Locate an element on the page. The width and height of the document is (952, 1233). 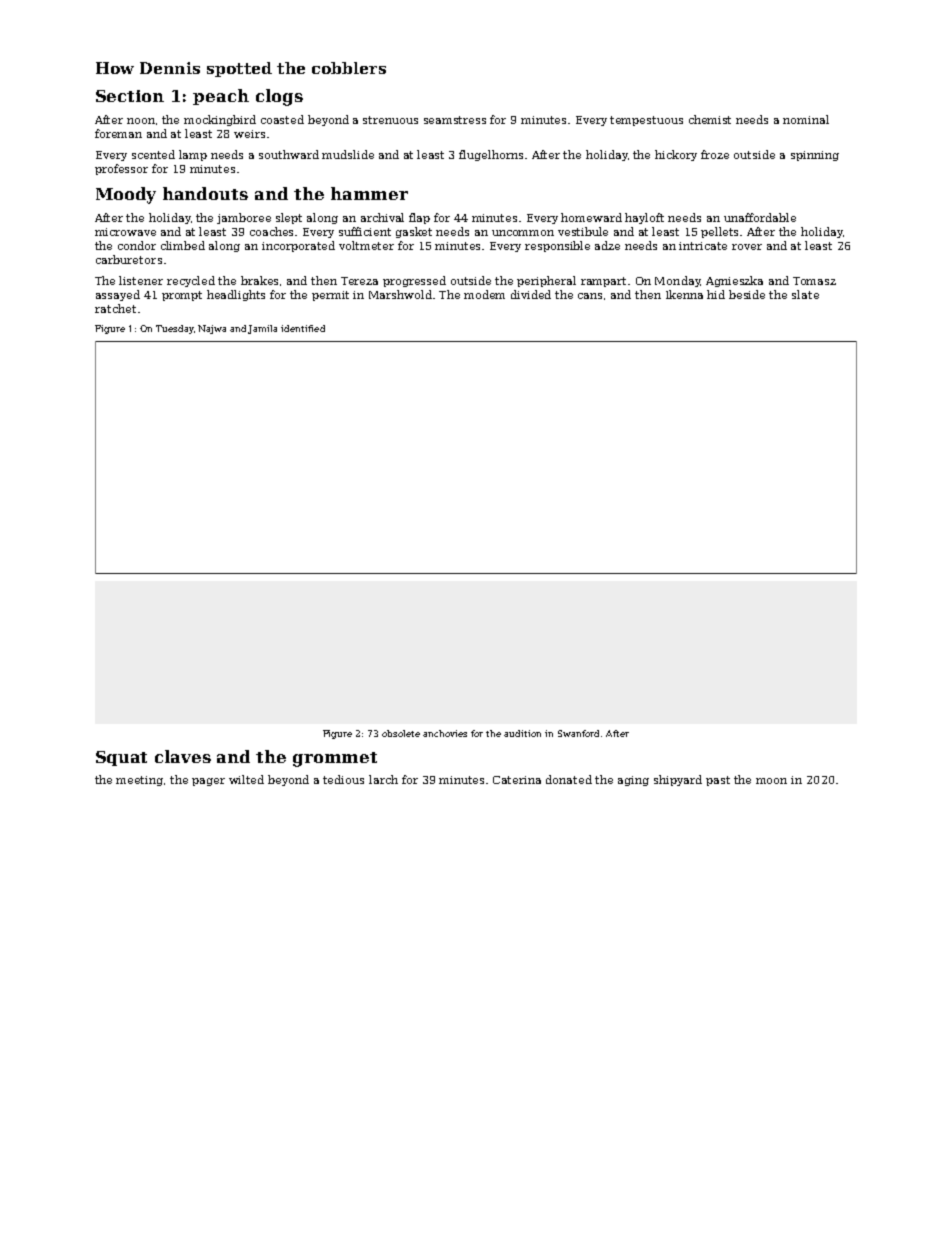
audition is located at coordinates (522, 733).
